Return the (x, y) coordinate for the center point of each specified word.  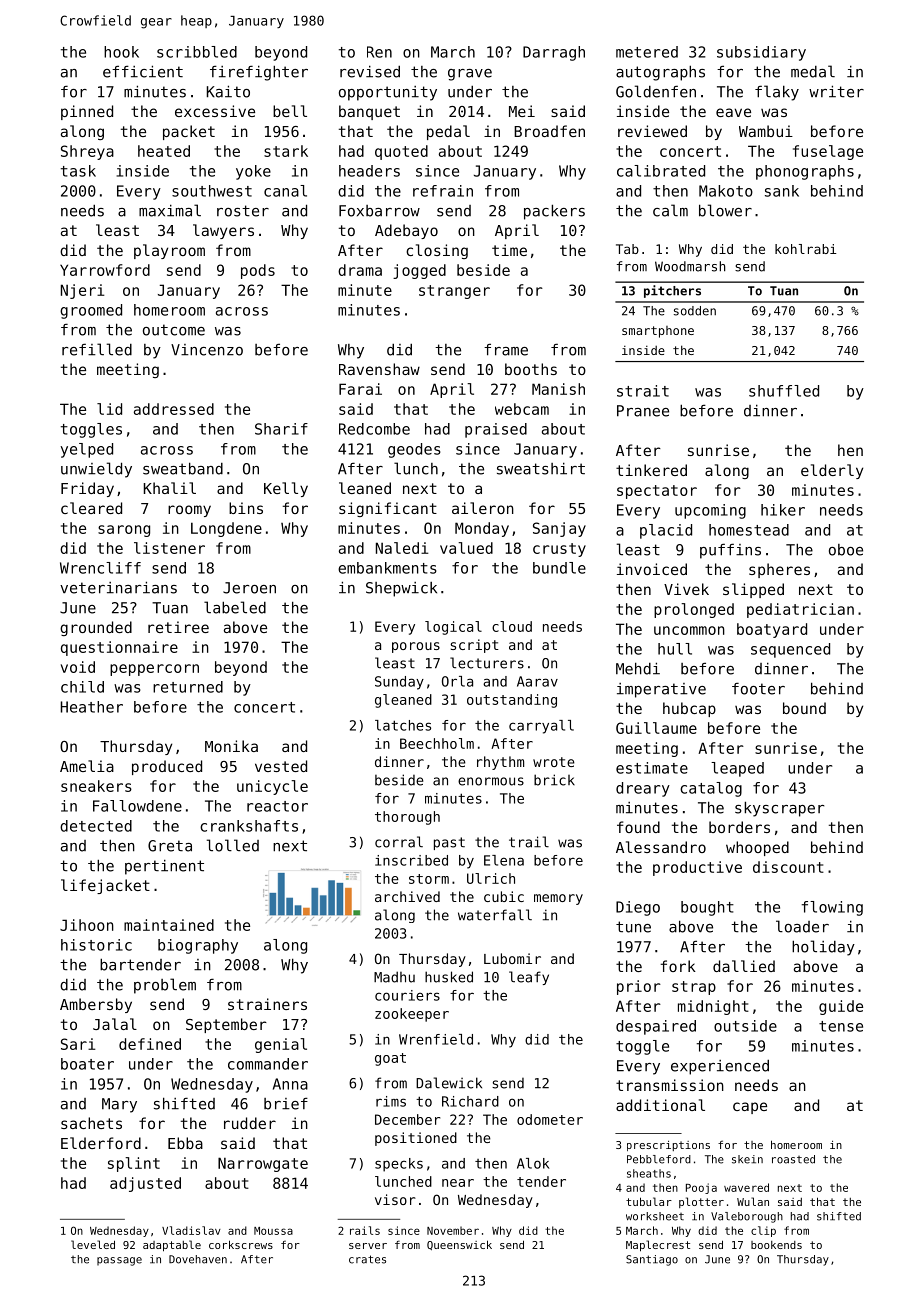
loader (802, 926)
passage (119, 1261)
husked (449, 977)
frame (506, 349)
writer (836, 91)
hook (121, 52)
